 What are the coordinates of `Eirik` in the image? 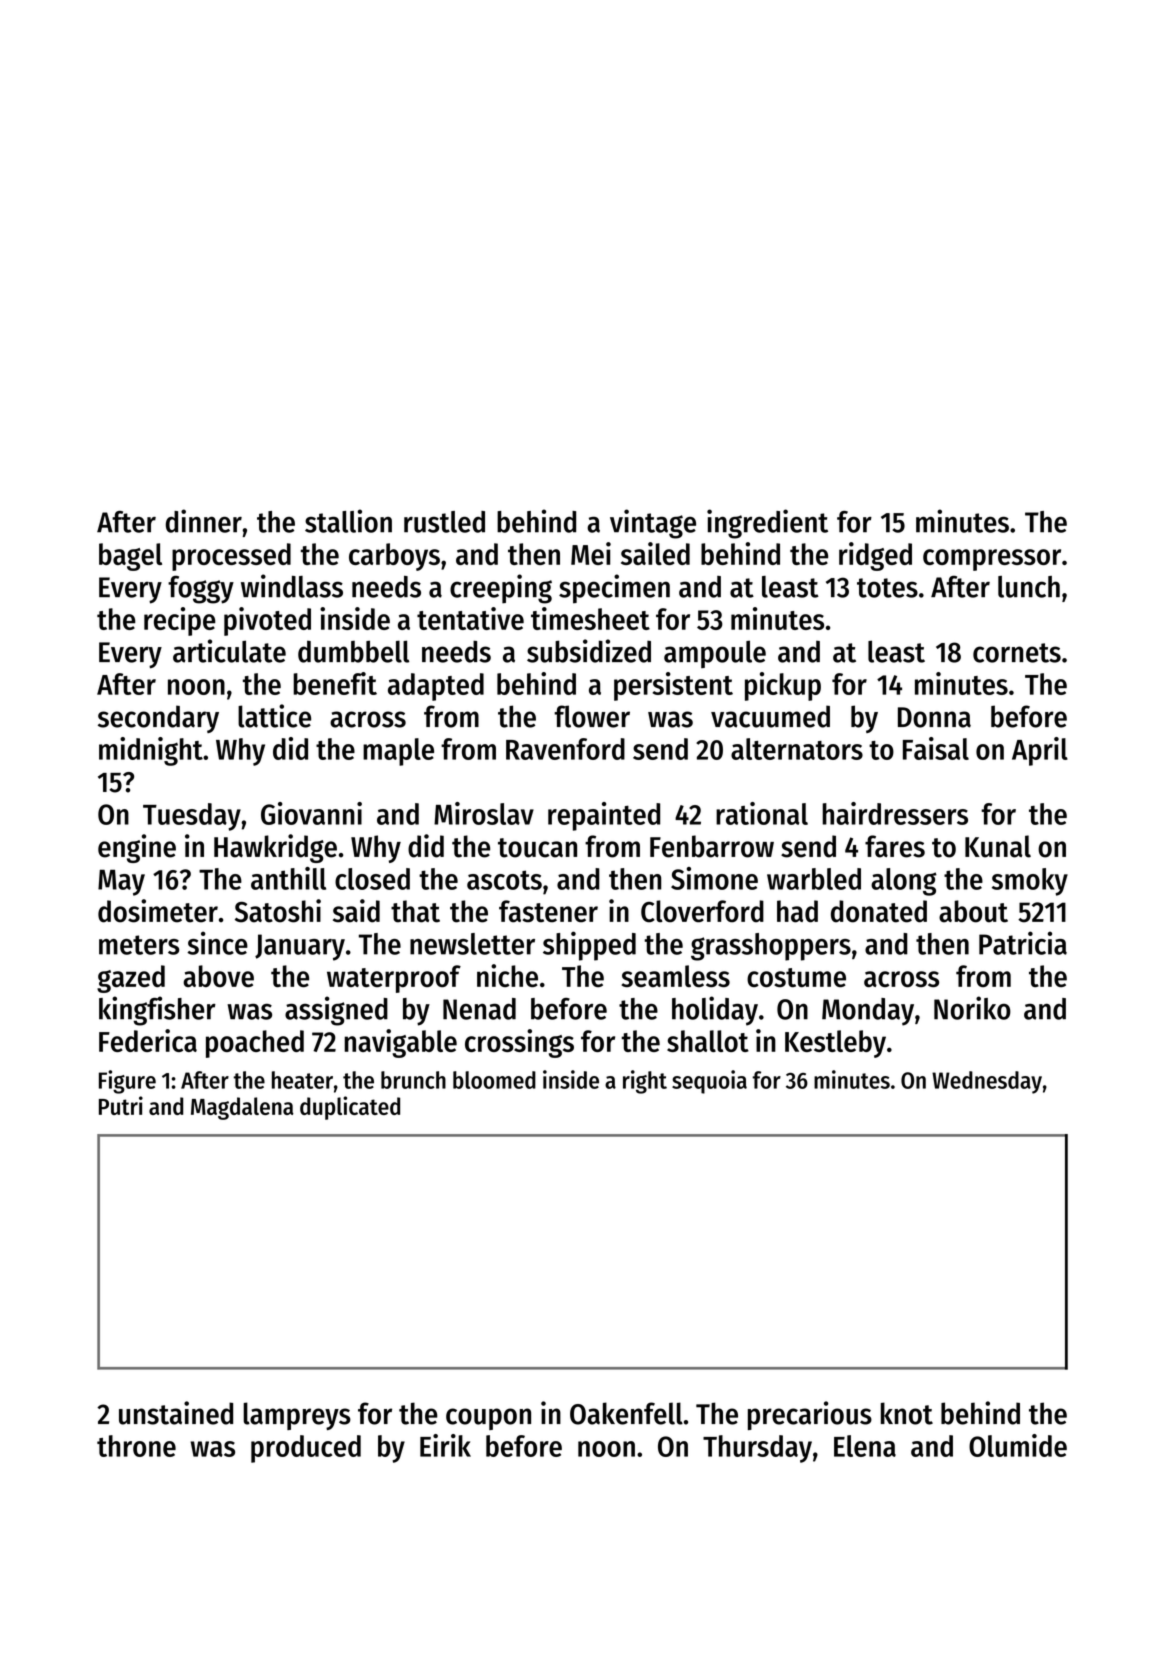 It's located at (445, 1445).
